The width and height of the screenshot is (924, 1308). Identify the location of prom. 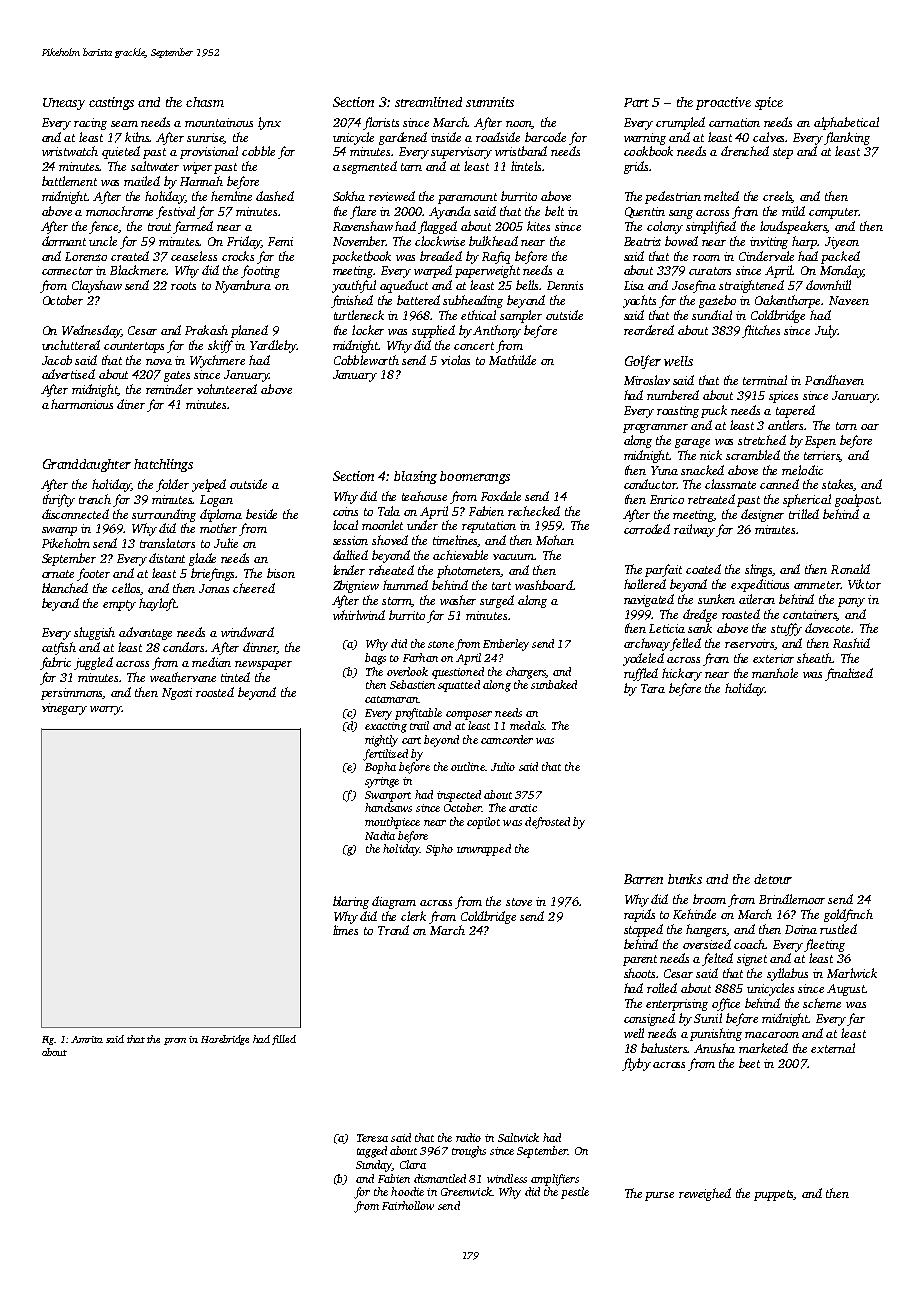
(175, 1041).
